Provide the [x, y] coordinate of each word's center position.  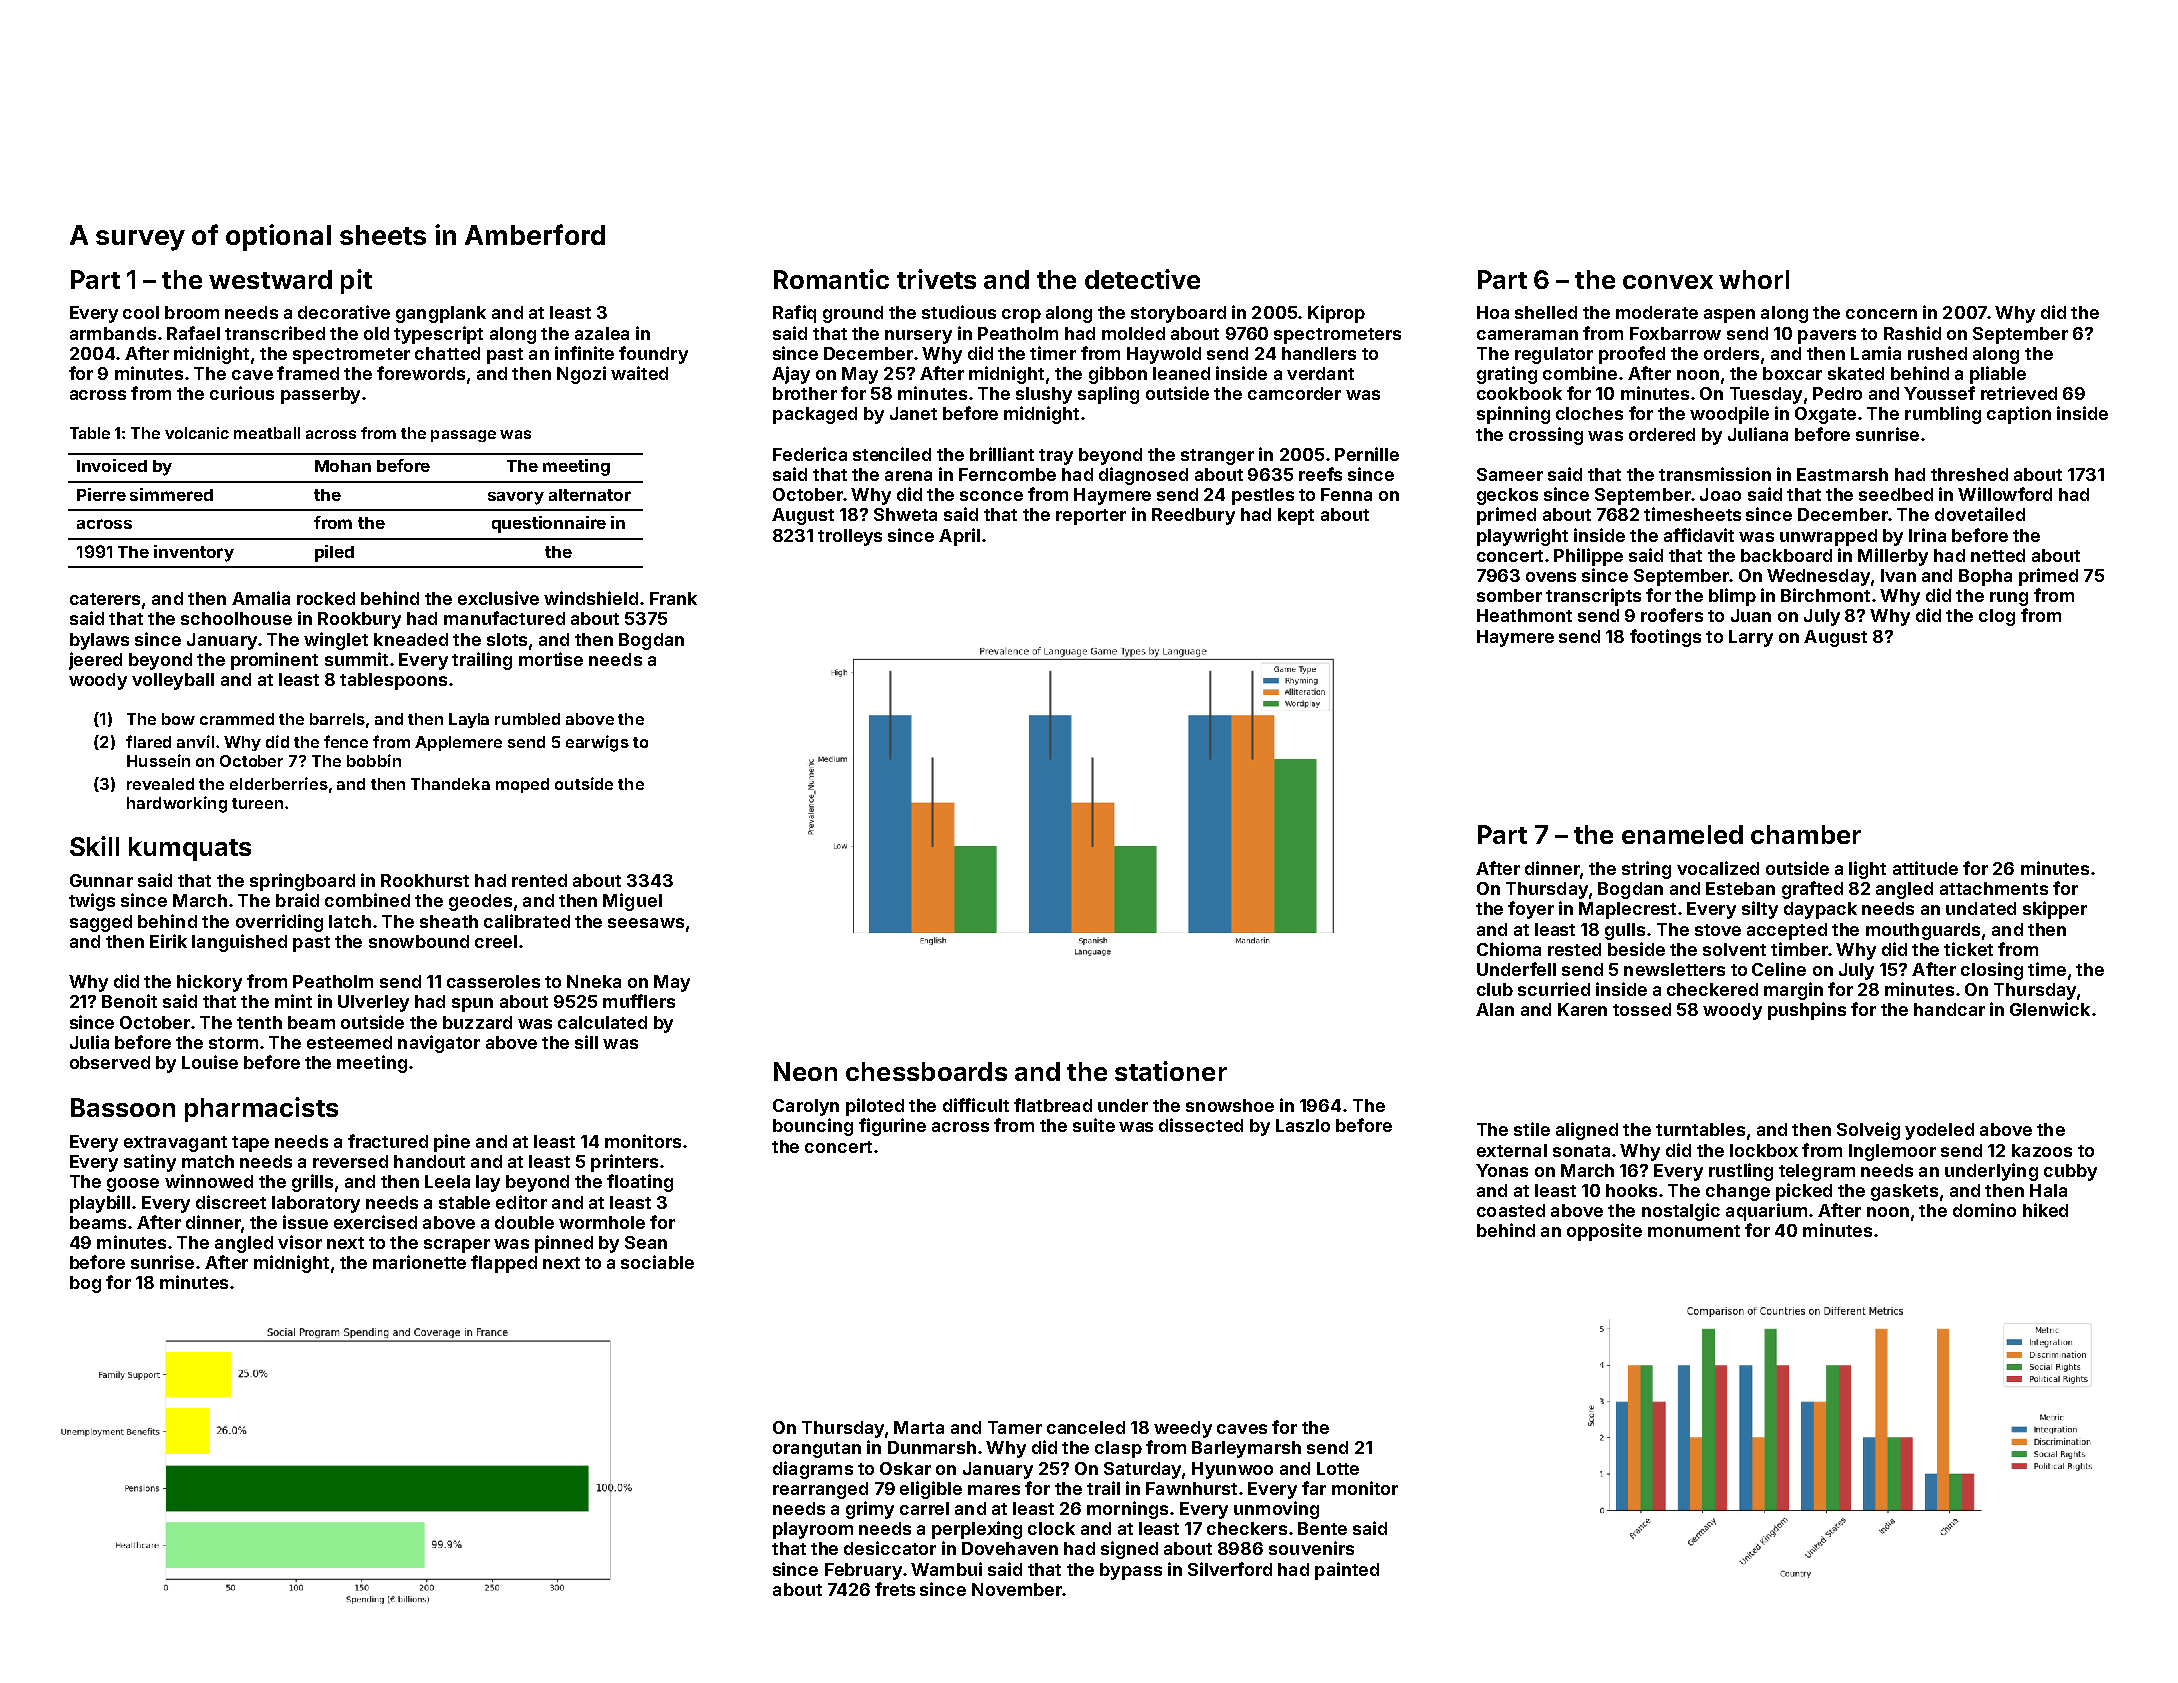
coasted [1511, 1210]
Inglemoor [1892, 1152]
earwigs [597, 743]
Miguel [632, 902]
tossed [1642, 1009]
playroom [813, 1530]
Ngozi [581, 375]
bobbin [374, 760]
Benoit [129, 1001]
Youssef [1939, 393]
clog [1997, 617]
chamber [1806, 834]
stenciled [892, 454]
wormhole [602, 1222]
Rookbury [359, 620]
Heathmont [1524, 615]
